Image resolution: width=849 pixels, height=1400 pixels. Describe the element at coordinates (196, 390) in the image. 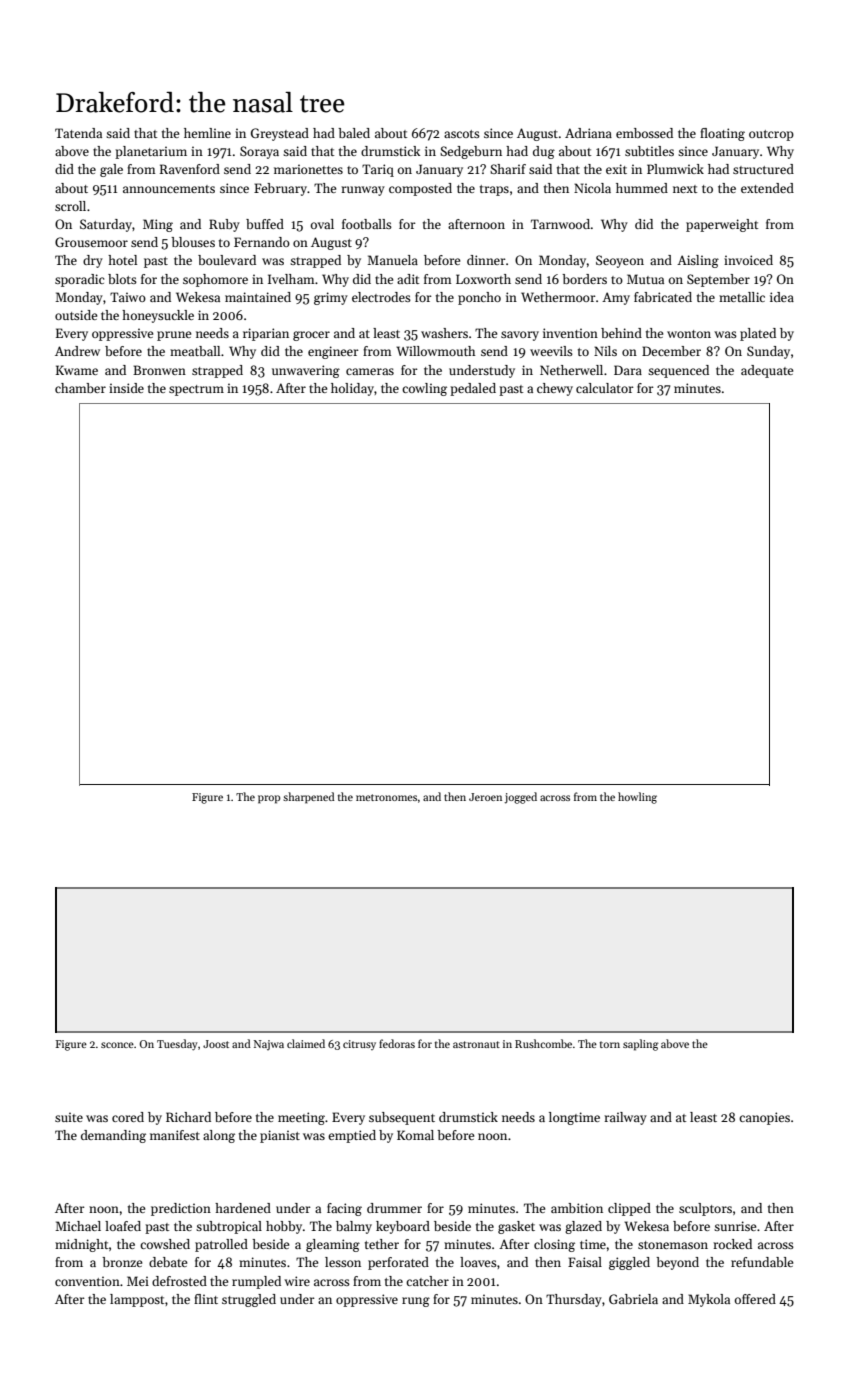

I see `spectrum` at that location.
